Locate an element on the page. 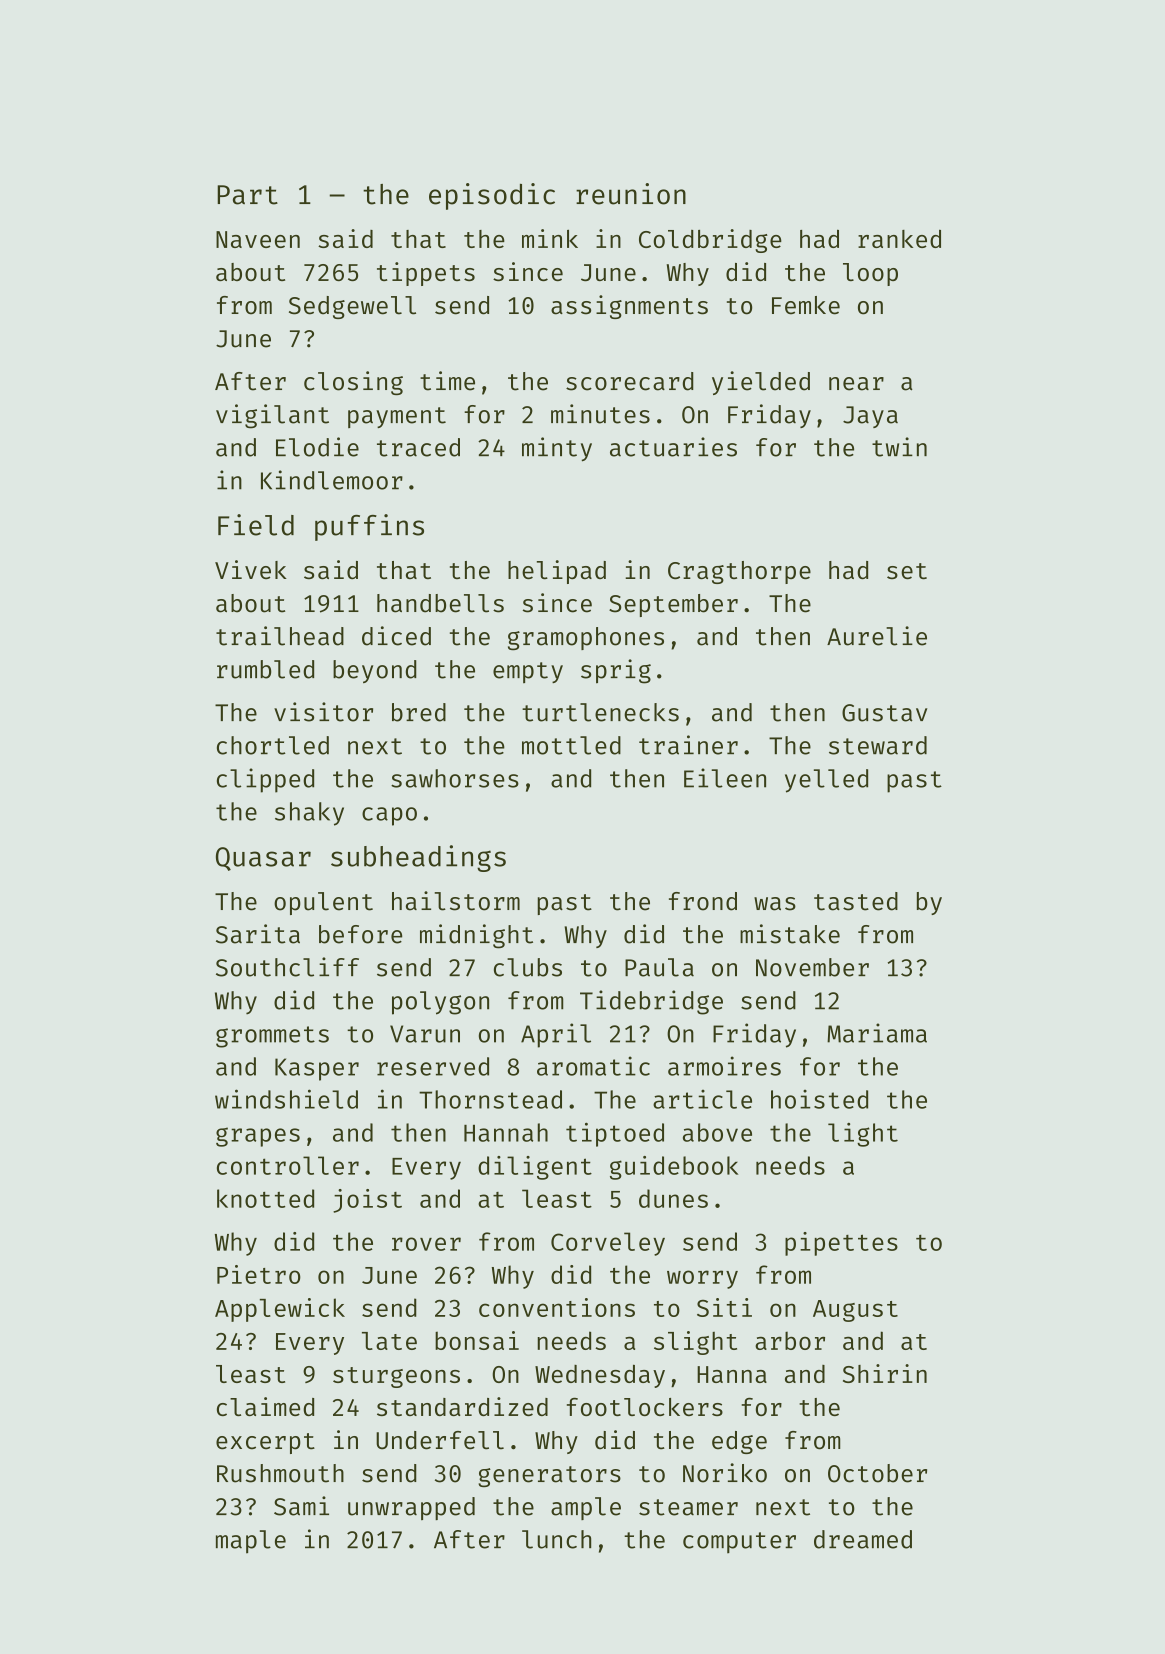  excerpt is located at coordinates (265, 1443).
